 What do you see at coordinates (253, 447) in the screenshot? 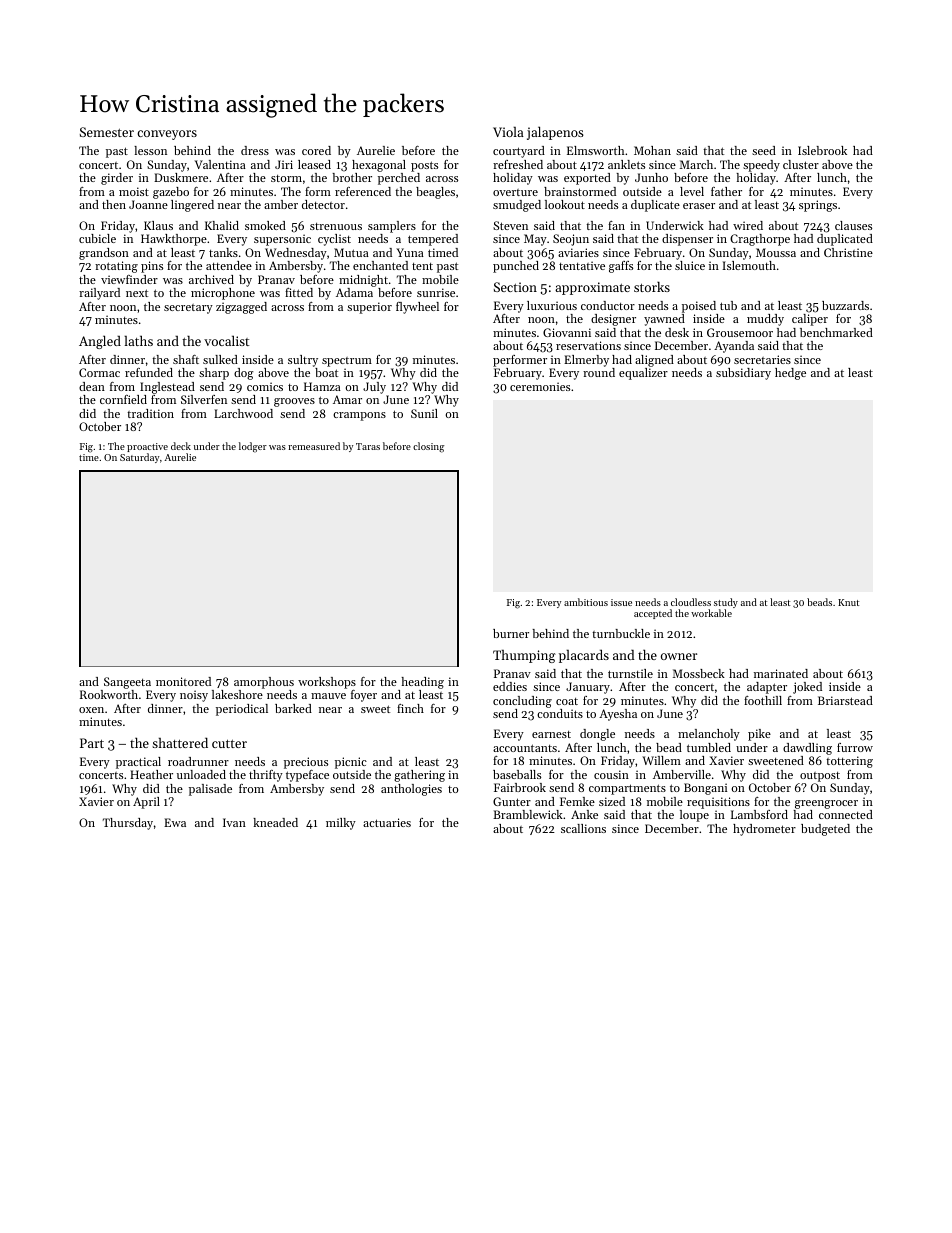
I see `lodger` at bounding box center [253, 447].
